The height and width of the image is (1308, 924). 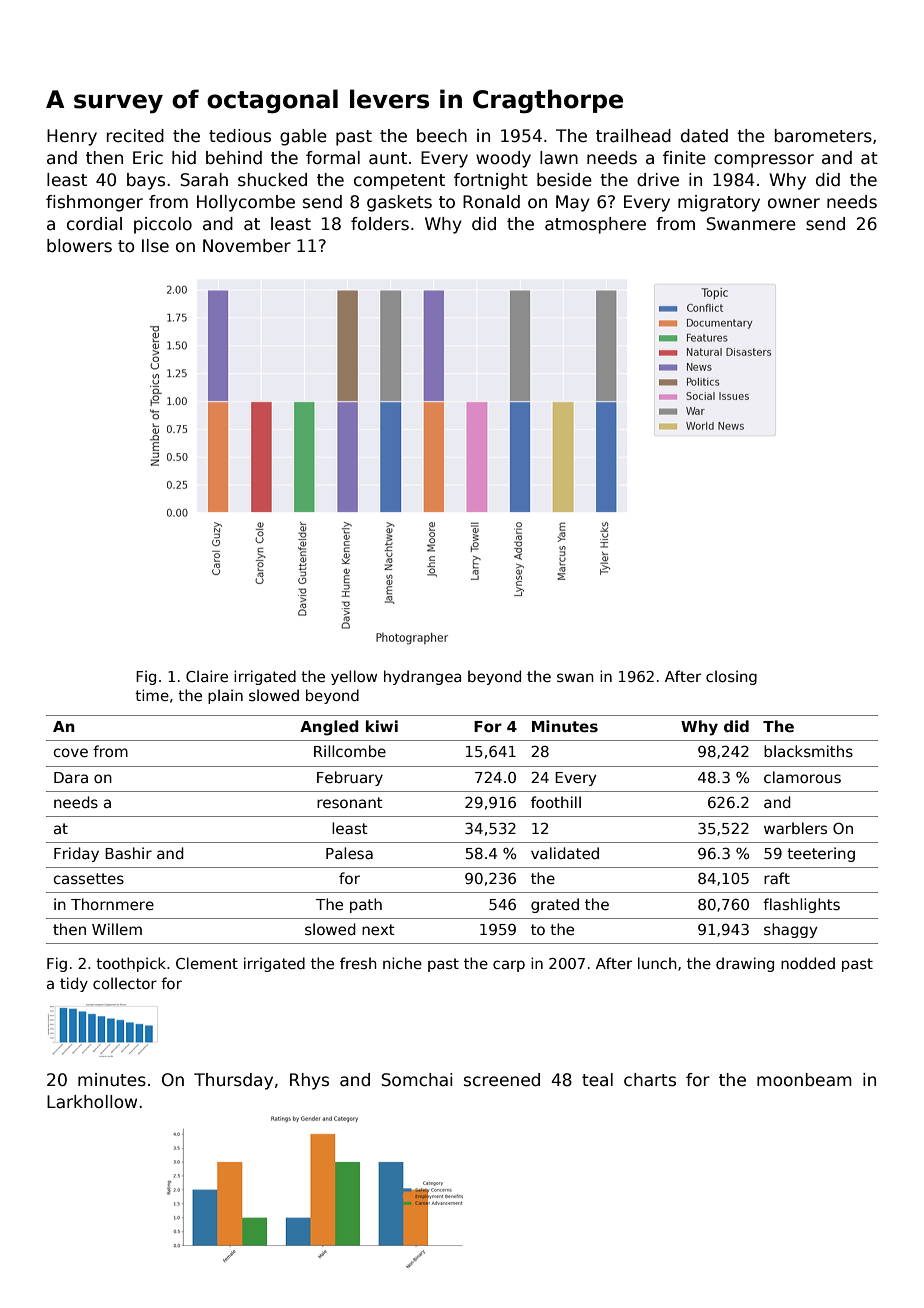 What do you see at coordinates (155, 246) in the image?
I see `Ilse` at bounding box center [155, 246].
